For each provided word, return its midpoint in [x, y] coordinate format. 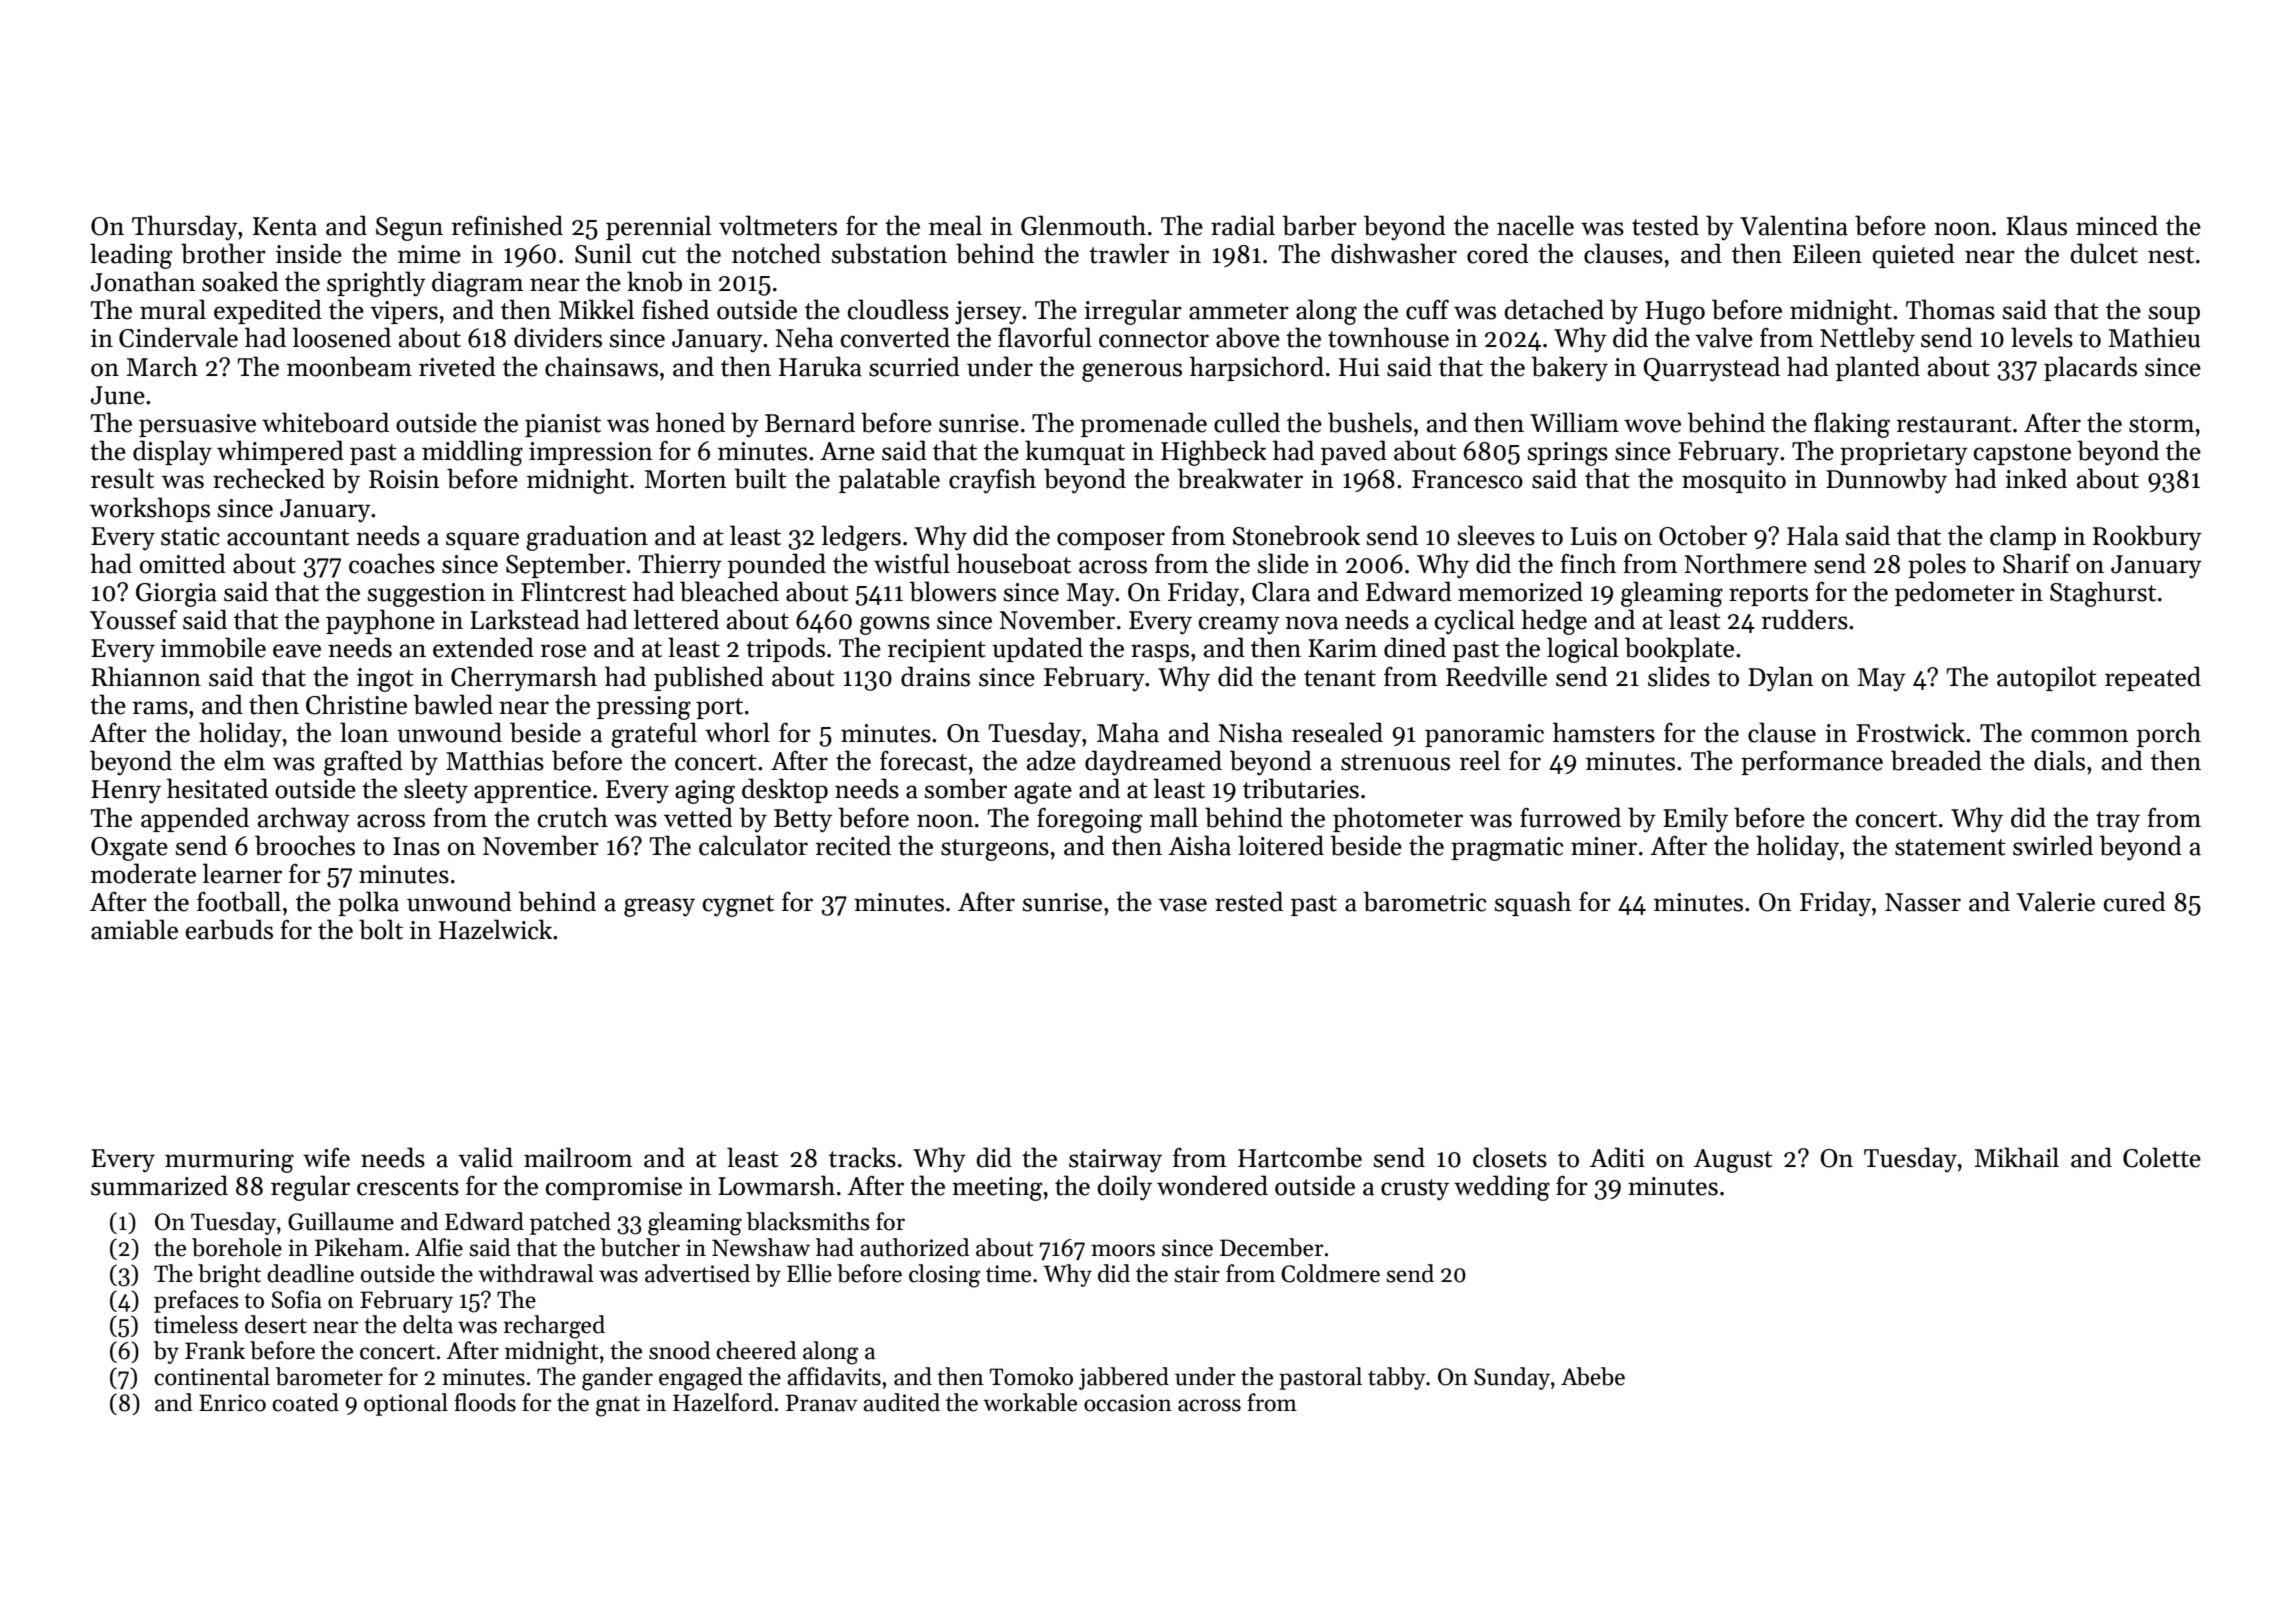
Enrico [232, 1403]
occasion [1128, 1403]
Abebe [1593, 1376]
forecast [923, 760]
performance [1812, 763]
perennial [658, 227]
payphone [380, 621]
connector [1154, 339]
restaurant [1954, 424]
